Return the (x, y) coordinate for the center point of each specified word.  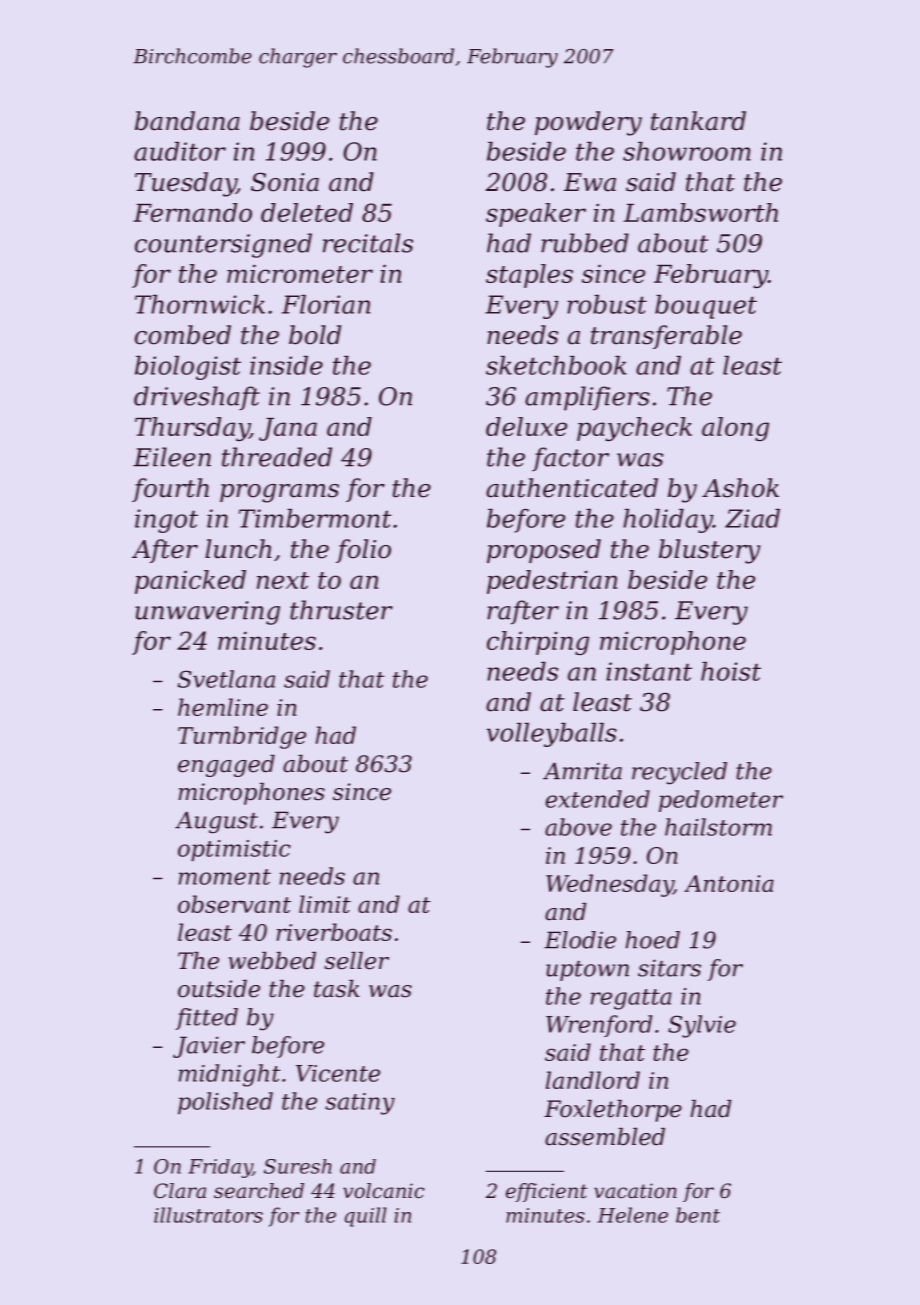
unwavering (207, 613)
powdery (588, 123)
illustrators (208, 1215)
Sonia (285, 182)
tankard (698, 121)
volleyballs (552, 735)
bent (698, 1215)
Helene (633, 1215)
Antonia (729, 883)
